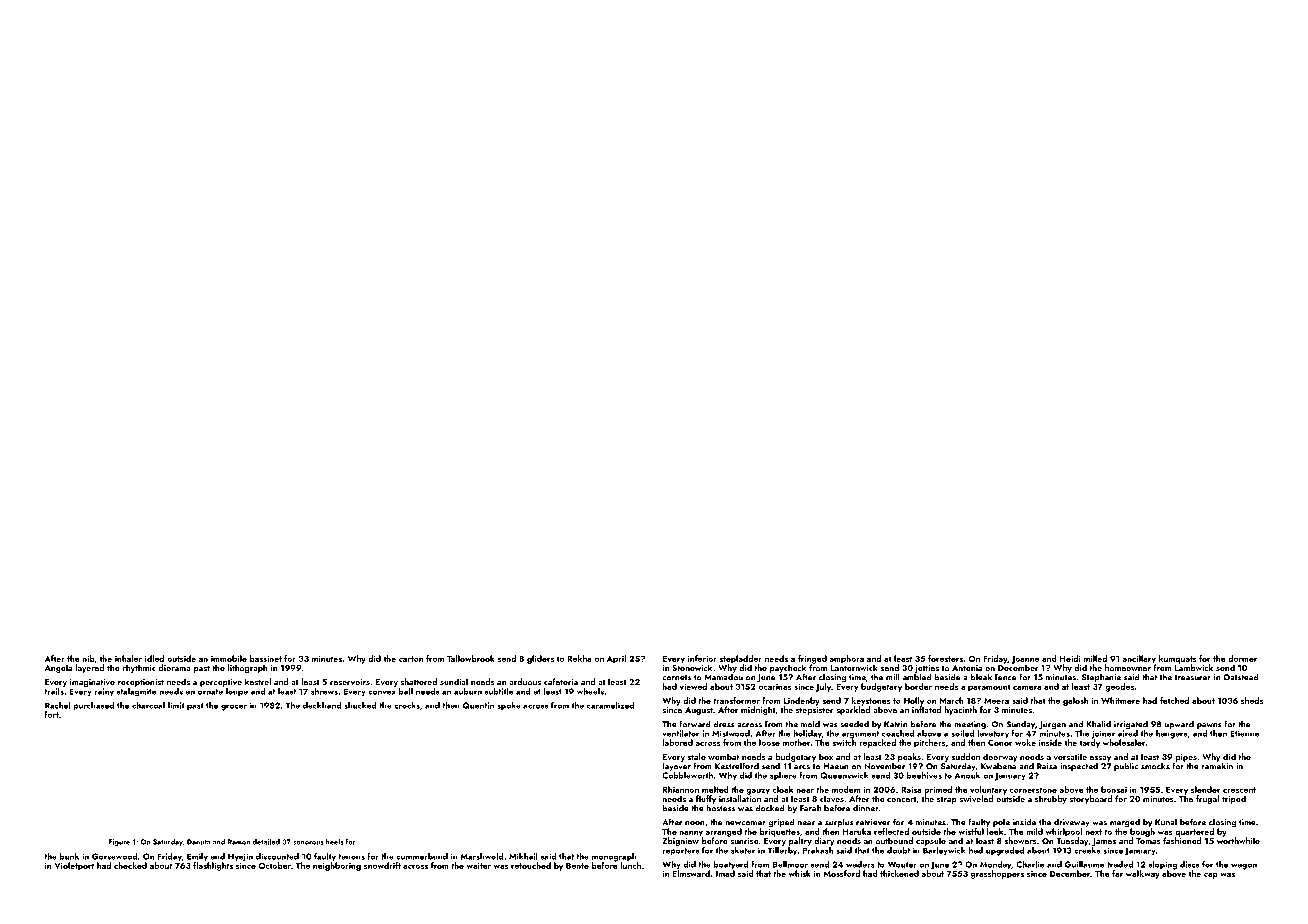 This image has height=924, width=1308. I want to click on layover, so click(676, 766).
